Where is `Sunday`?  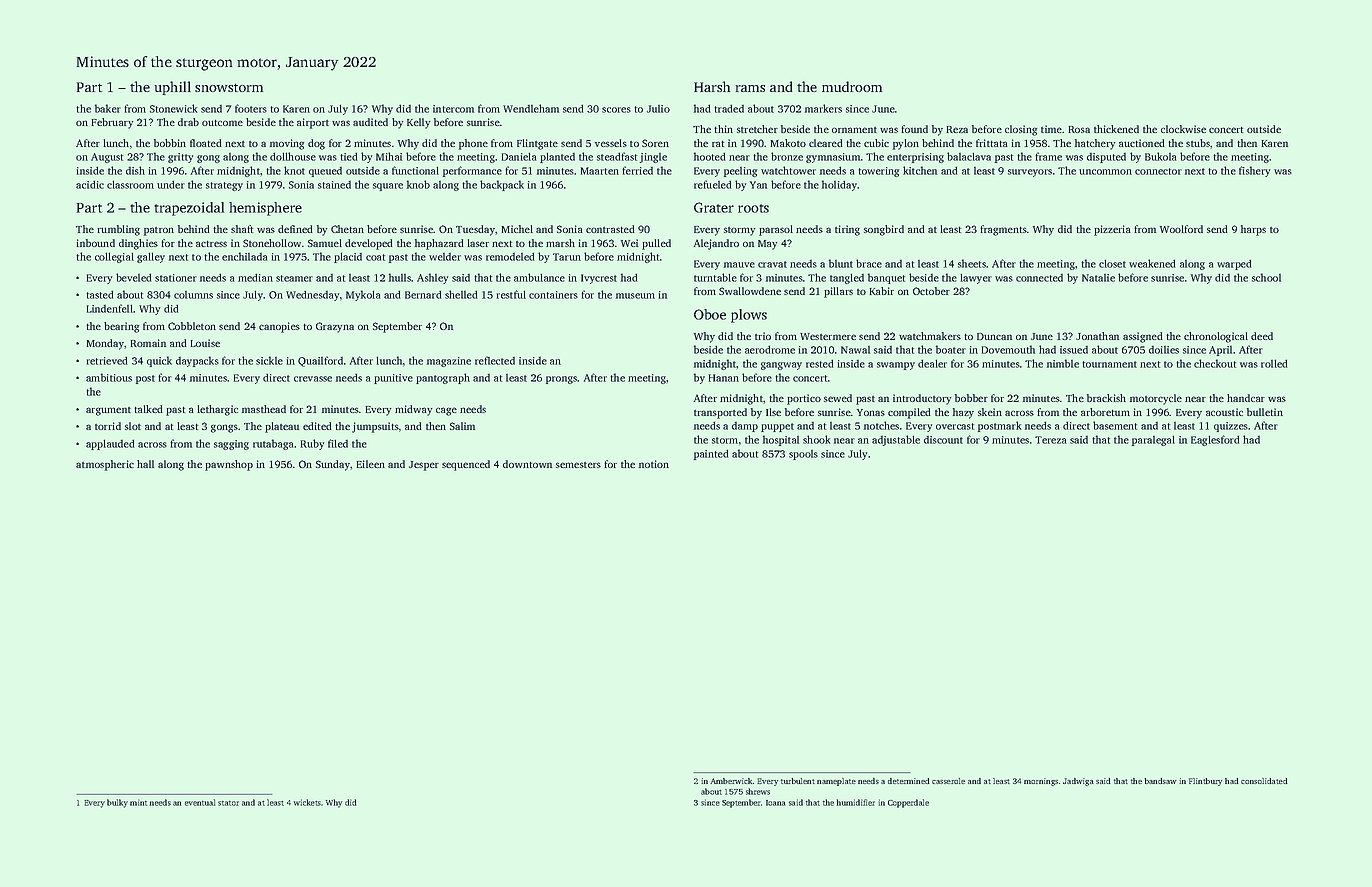 Sunday is located at coordinates (333, 465).
